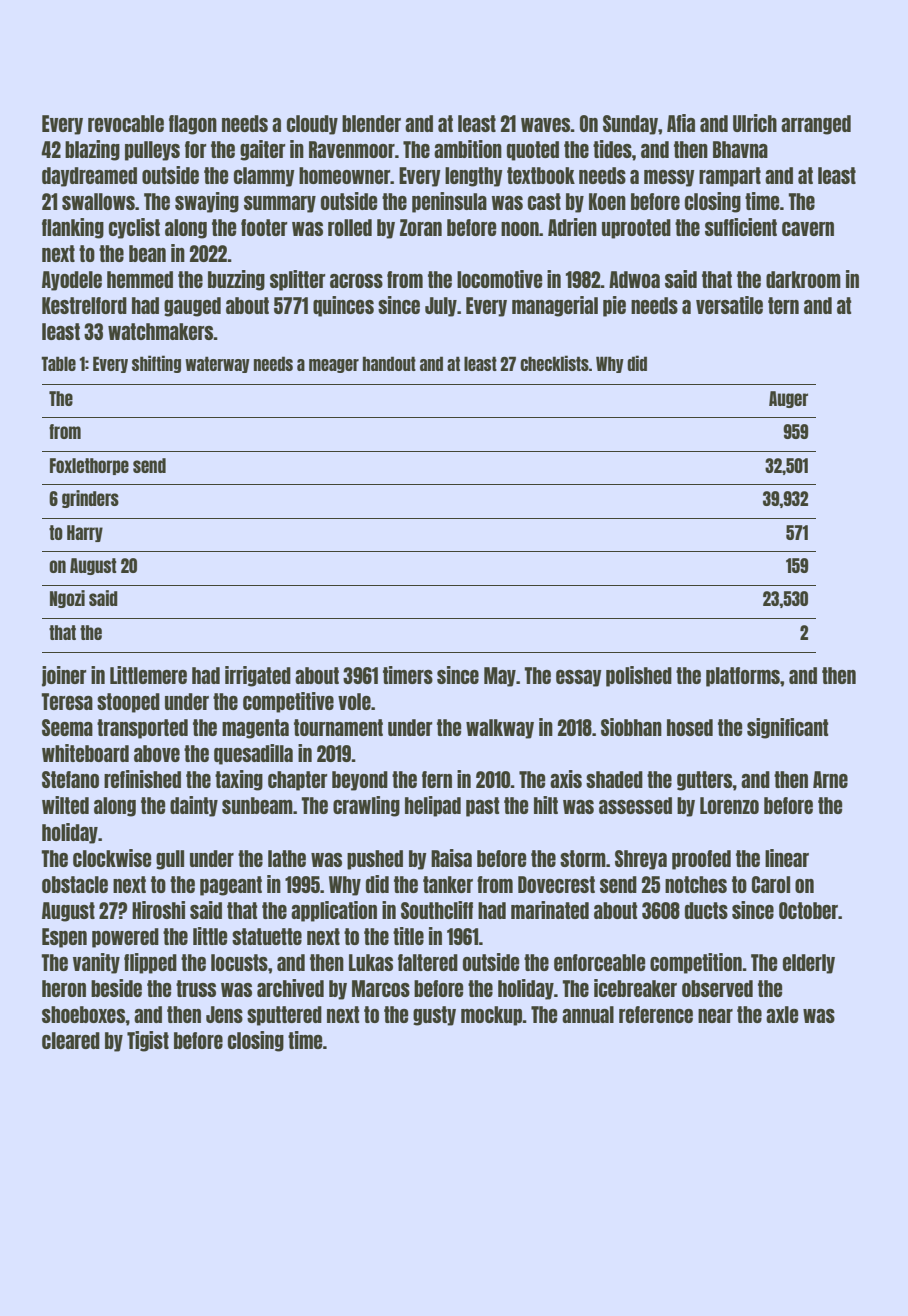 This screenshot has height=1316, width=908. What do you see at coordinates (428, 962) in the screenshot?
I see `faltered` at bounding box center [428, 962].
